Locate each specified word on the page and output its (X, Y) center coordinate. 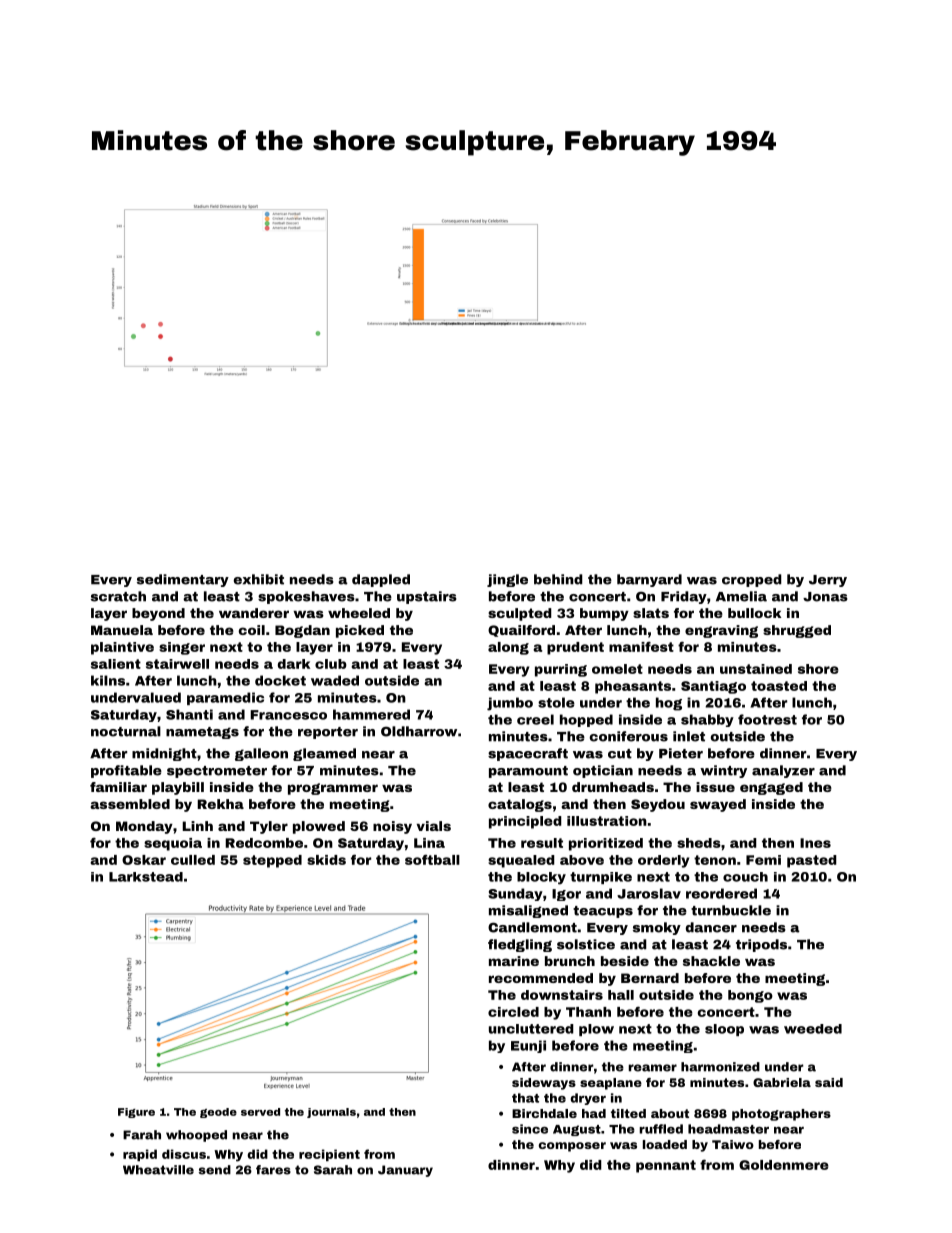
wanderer (254, 613)
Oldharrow (419, 731)
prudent (575, 648)
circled (513, 1012)
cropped (752, 580)
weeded (813, 1029)
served (260, 1112)
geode (218, 1113)
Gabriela (782, 1082)
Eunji (528, 1046)
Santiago (713, 687)
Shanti (189, 714)
